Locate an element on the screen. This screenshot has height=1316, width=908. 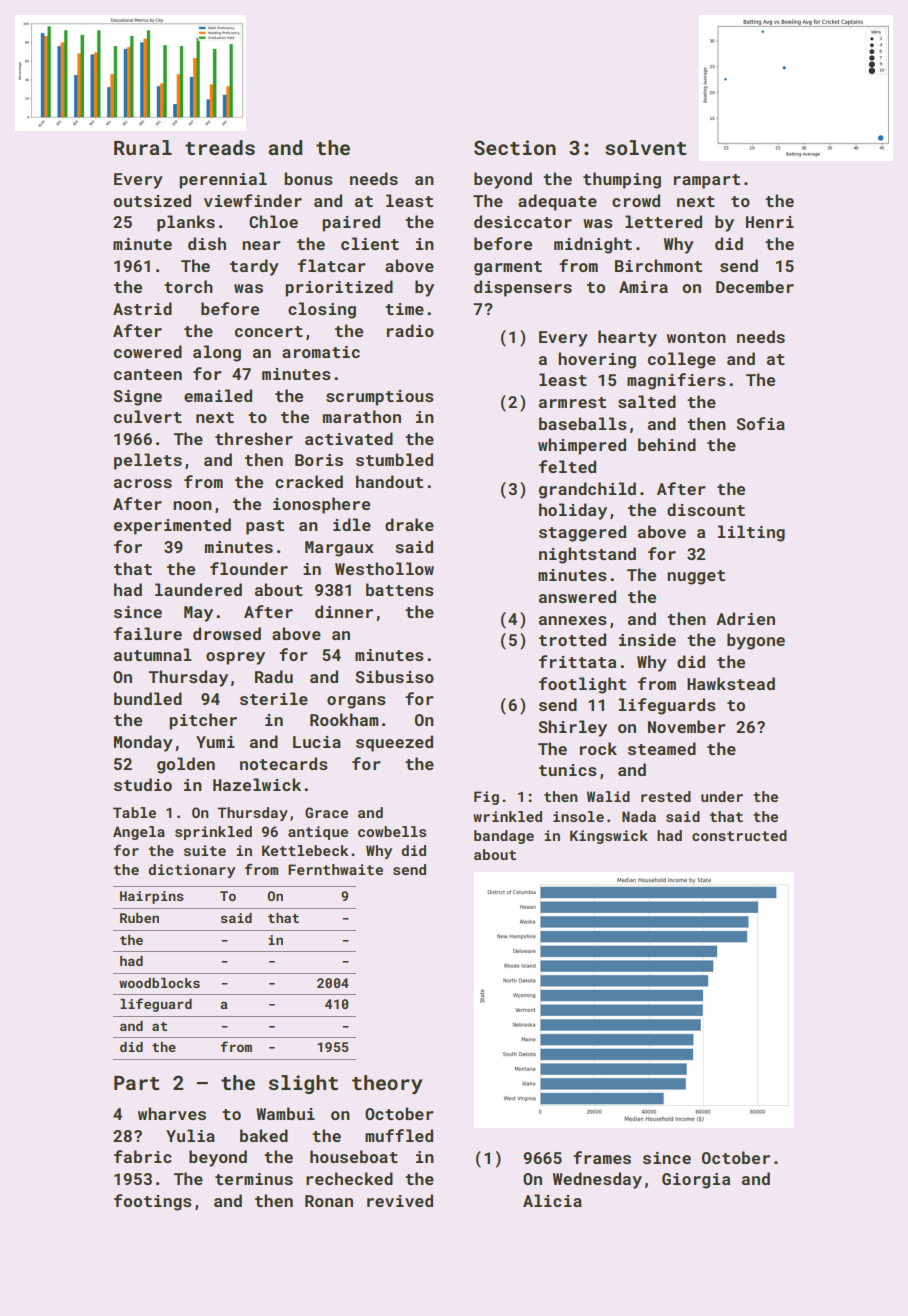
behind is located at coordinates (667, 444).
